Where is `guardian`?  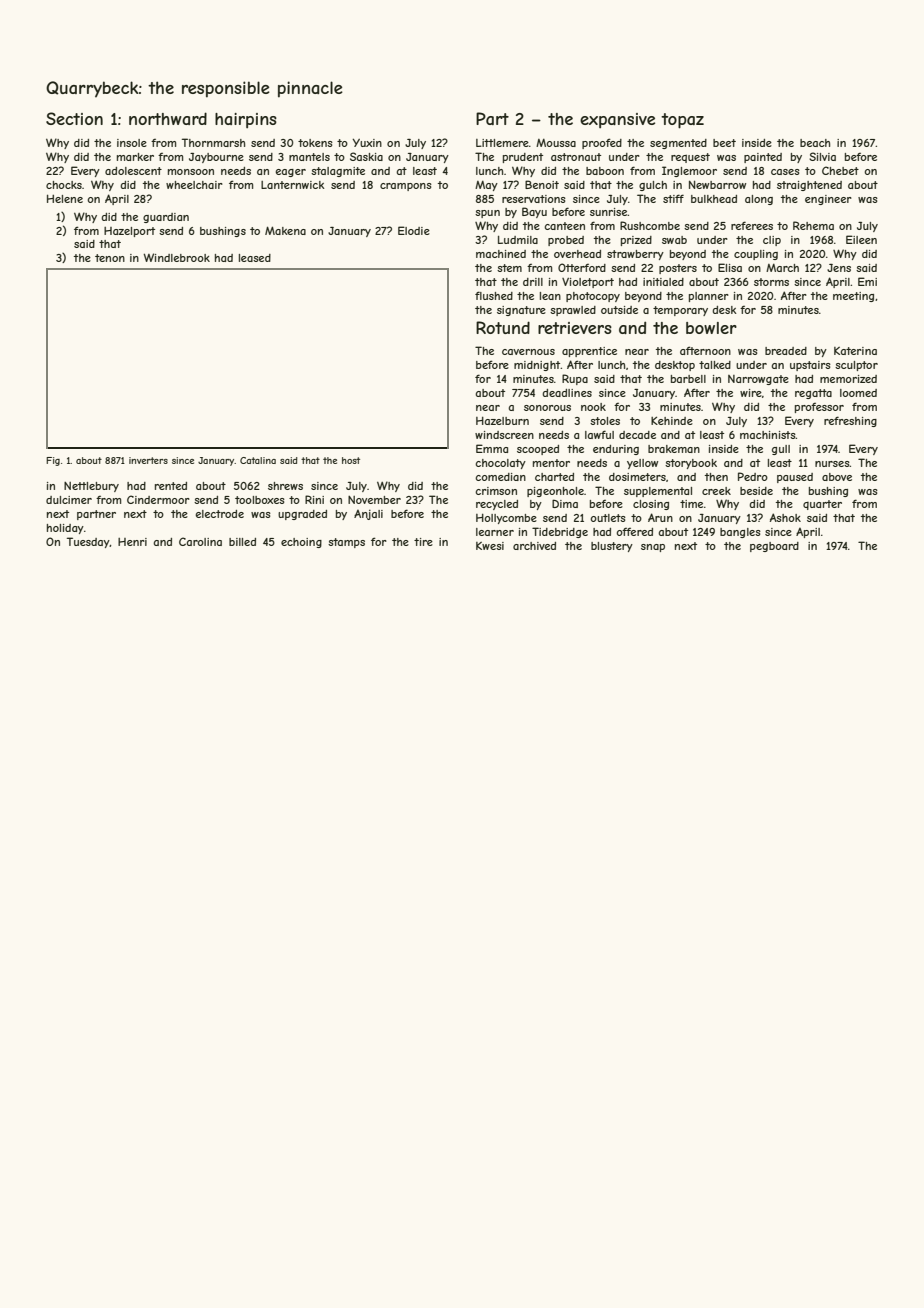 guardian is located at coordinates (166, 218).
